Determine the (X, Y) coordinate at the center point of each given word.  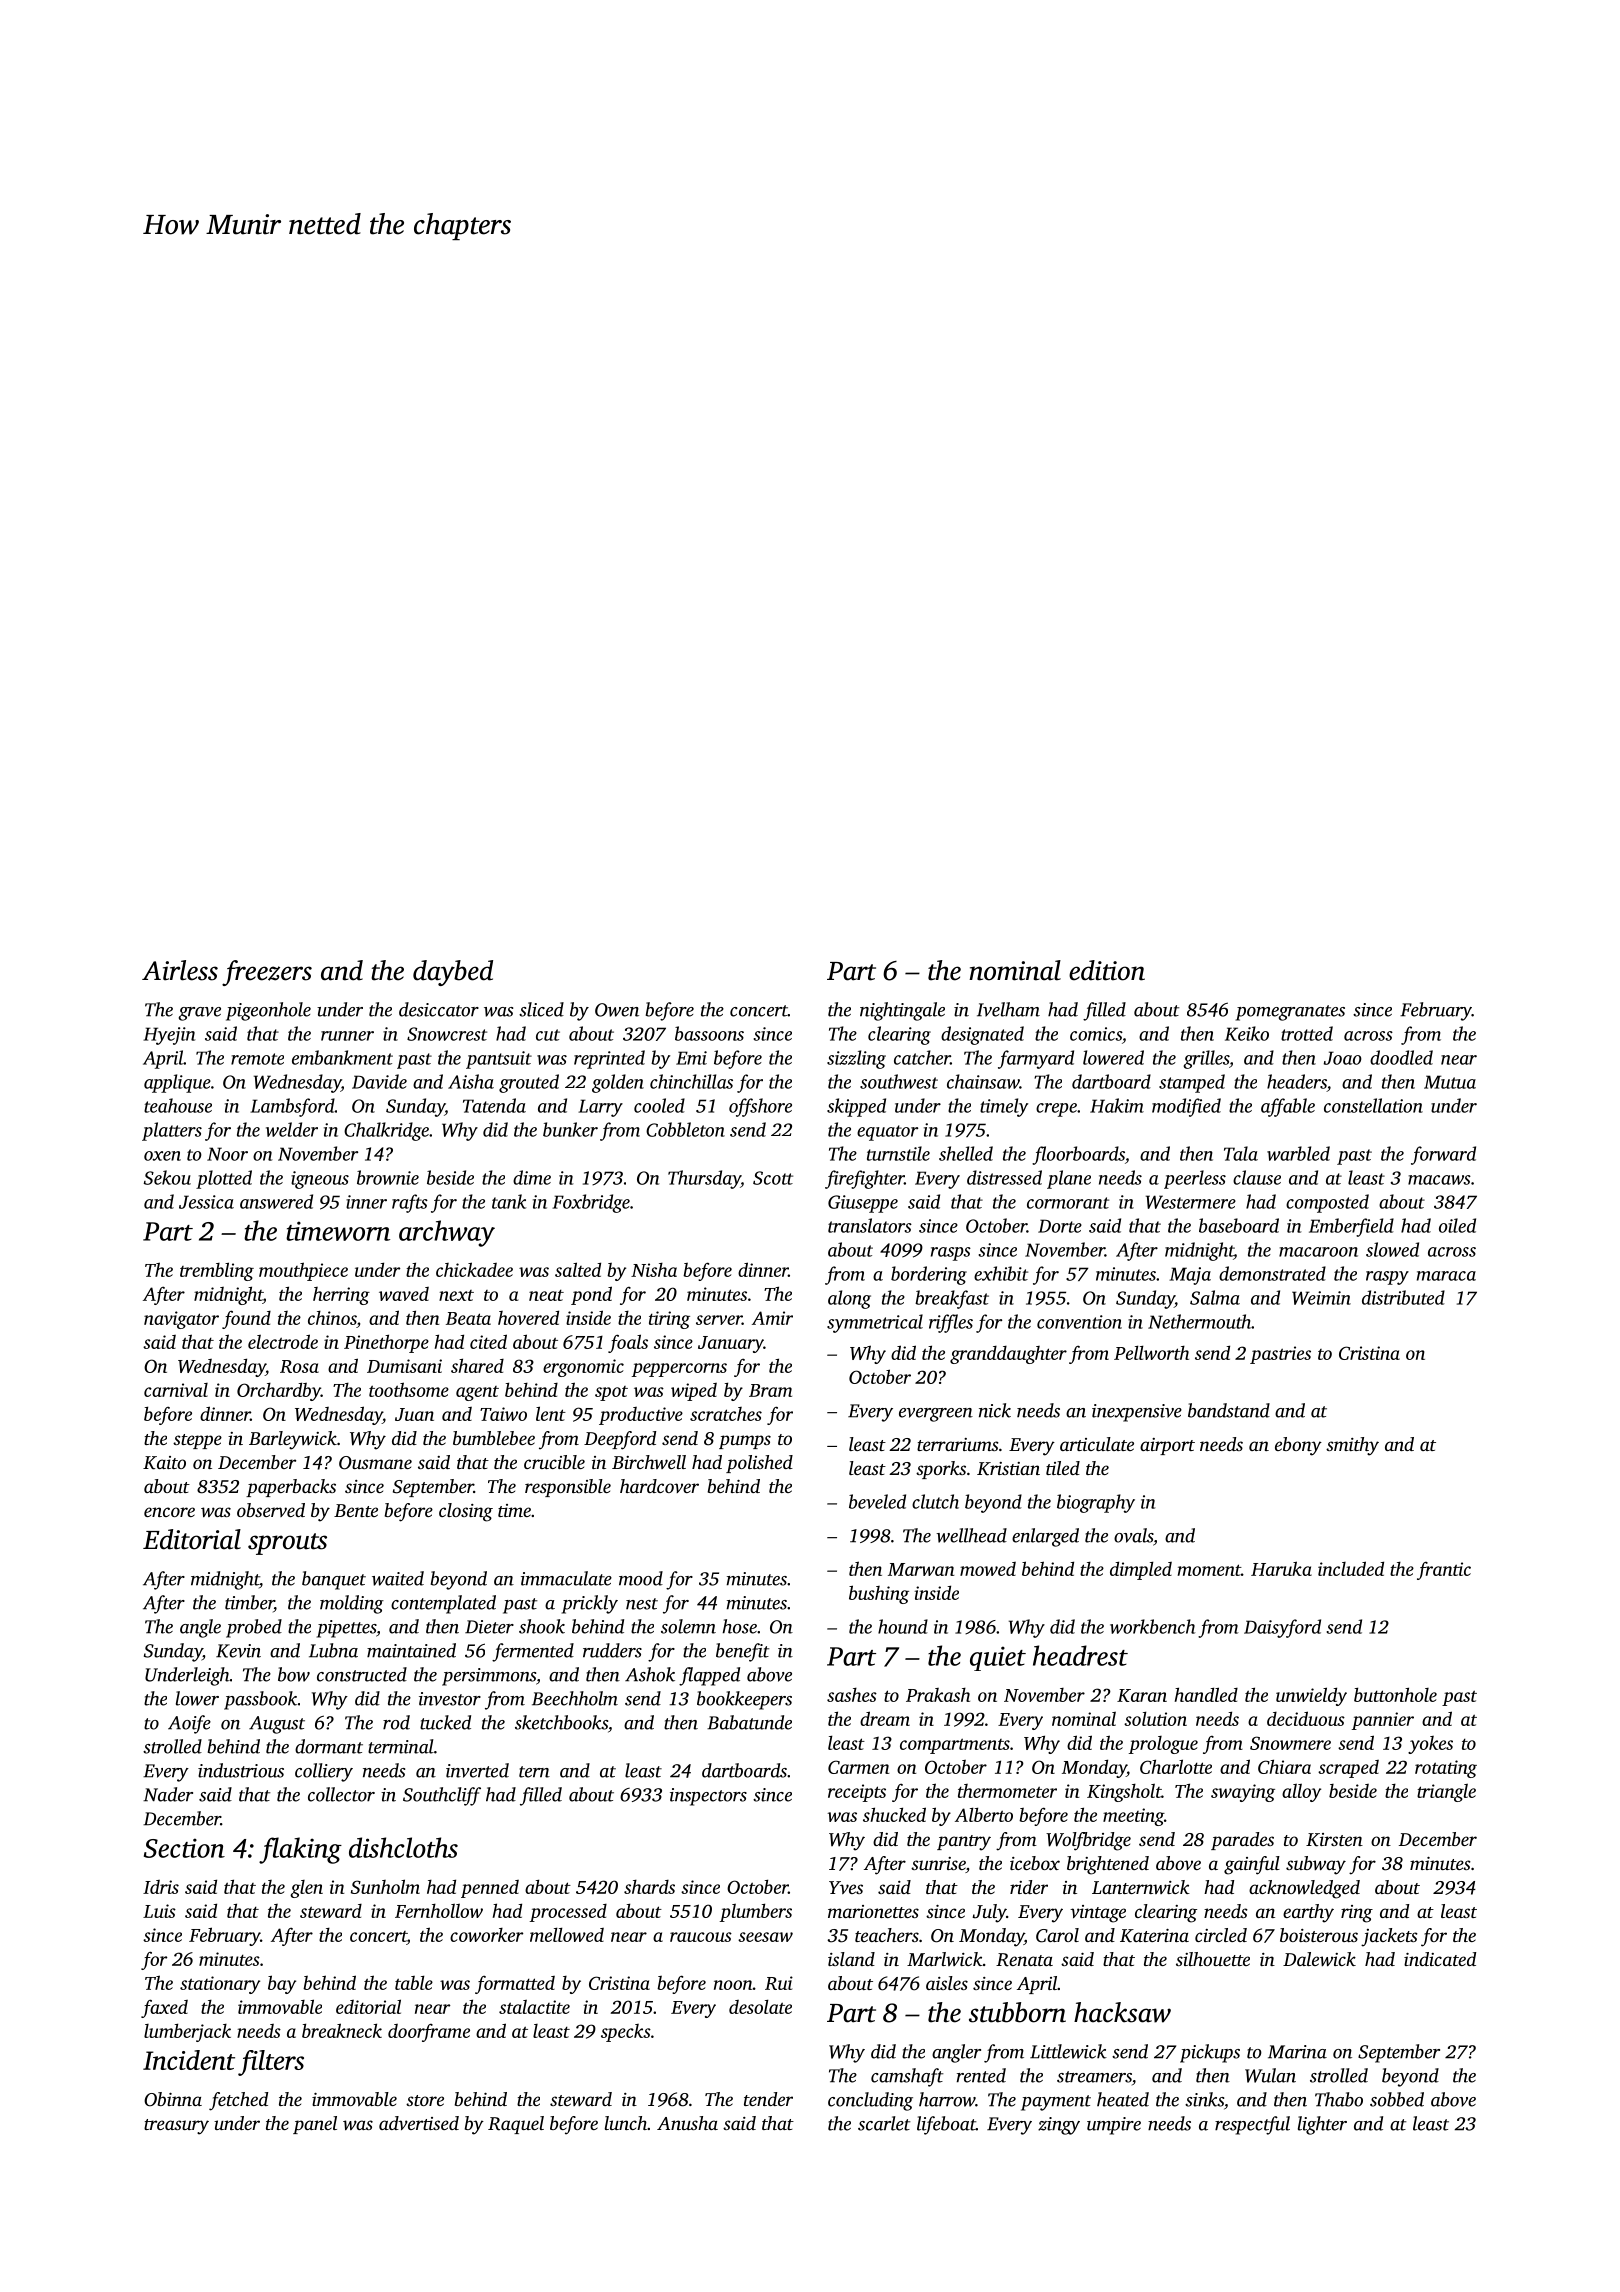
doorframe (429, 2033)
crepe (1056, 1110)
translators (870, 1225)
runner (347, 1036)
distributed (1403, 1297)
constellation (1373, 1105)
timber (249, 1603)
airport (1167, 1446)
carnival (176, 1390)
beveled (877, 1501)
